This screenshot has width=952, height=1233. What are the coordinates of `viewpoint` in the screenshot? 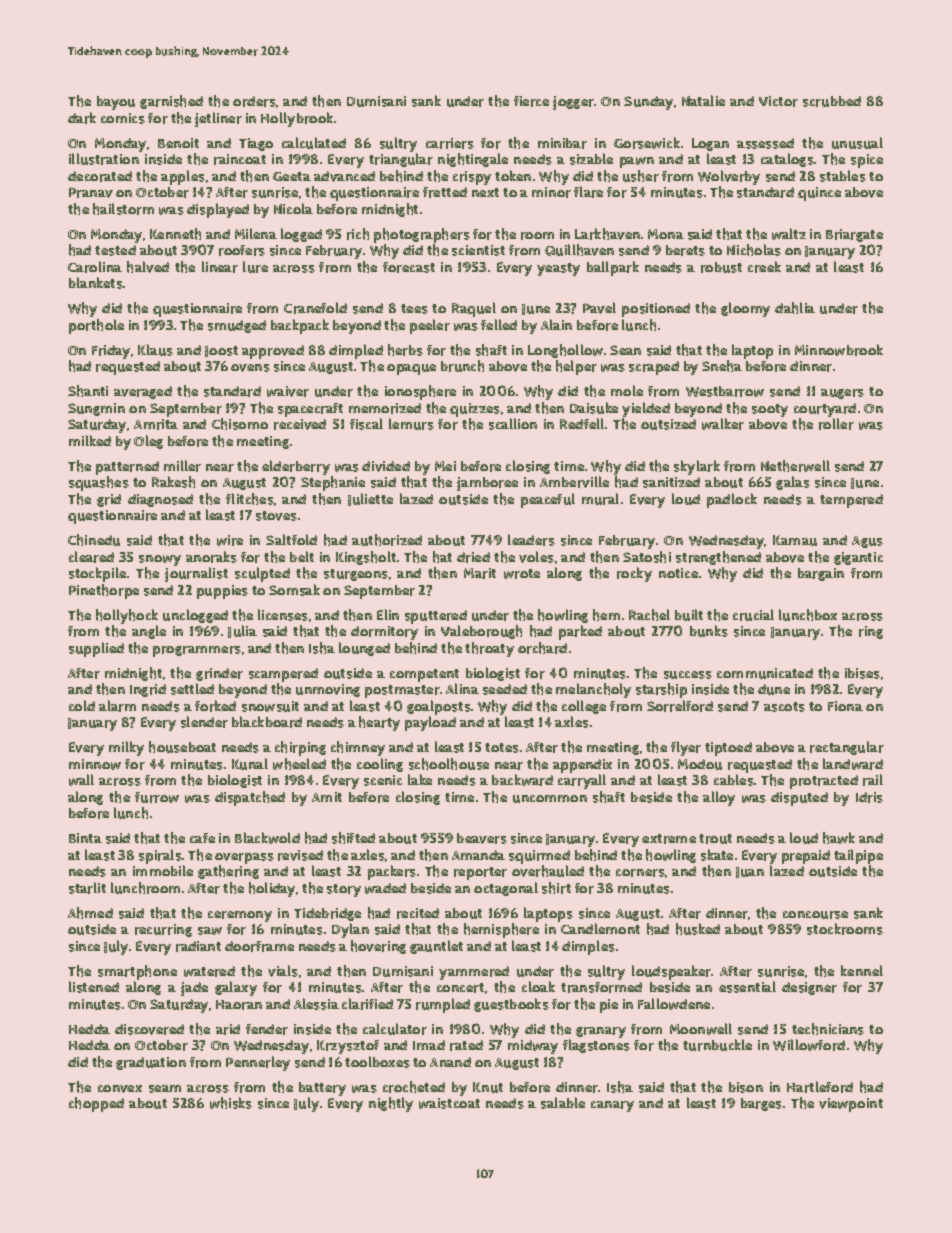 It's located at (851, 1105).
